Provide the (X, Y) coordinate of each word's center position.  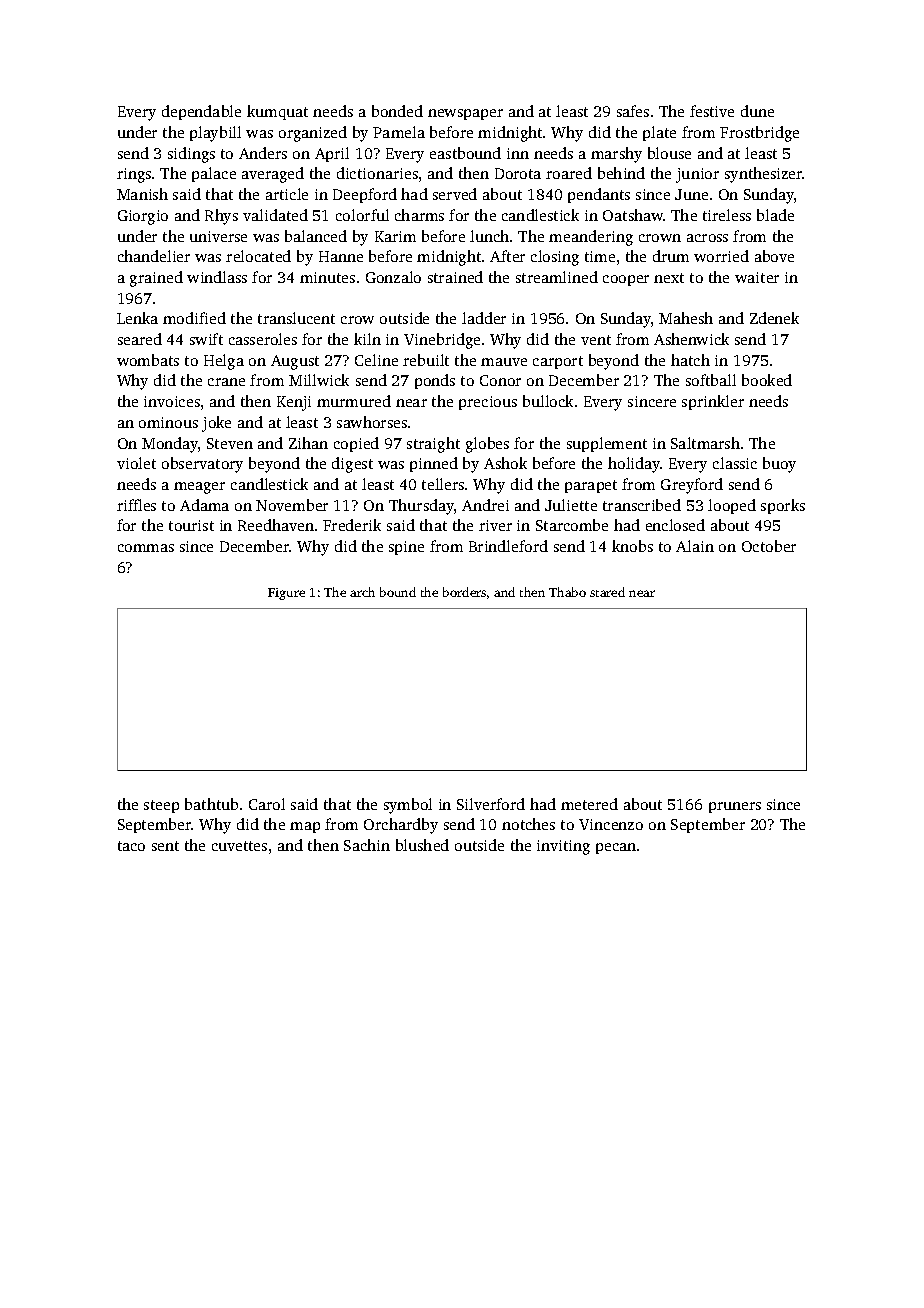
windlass (217, 277)
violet (136, 463)
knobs (632, 546)
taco (131, 846)
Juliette (571, 505)
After (507, 256)
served (455, 194)
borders (464, 592)
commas (146, 548)
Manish (142, 194)
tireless (727, 215)
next (669, 278)
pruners (735, 807)
